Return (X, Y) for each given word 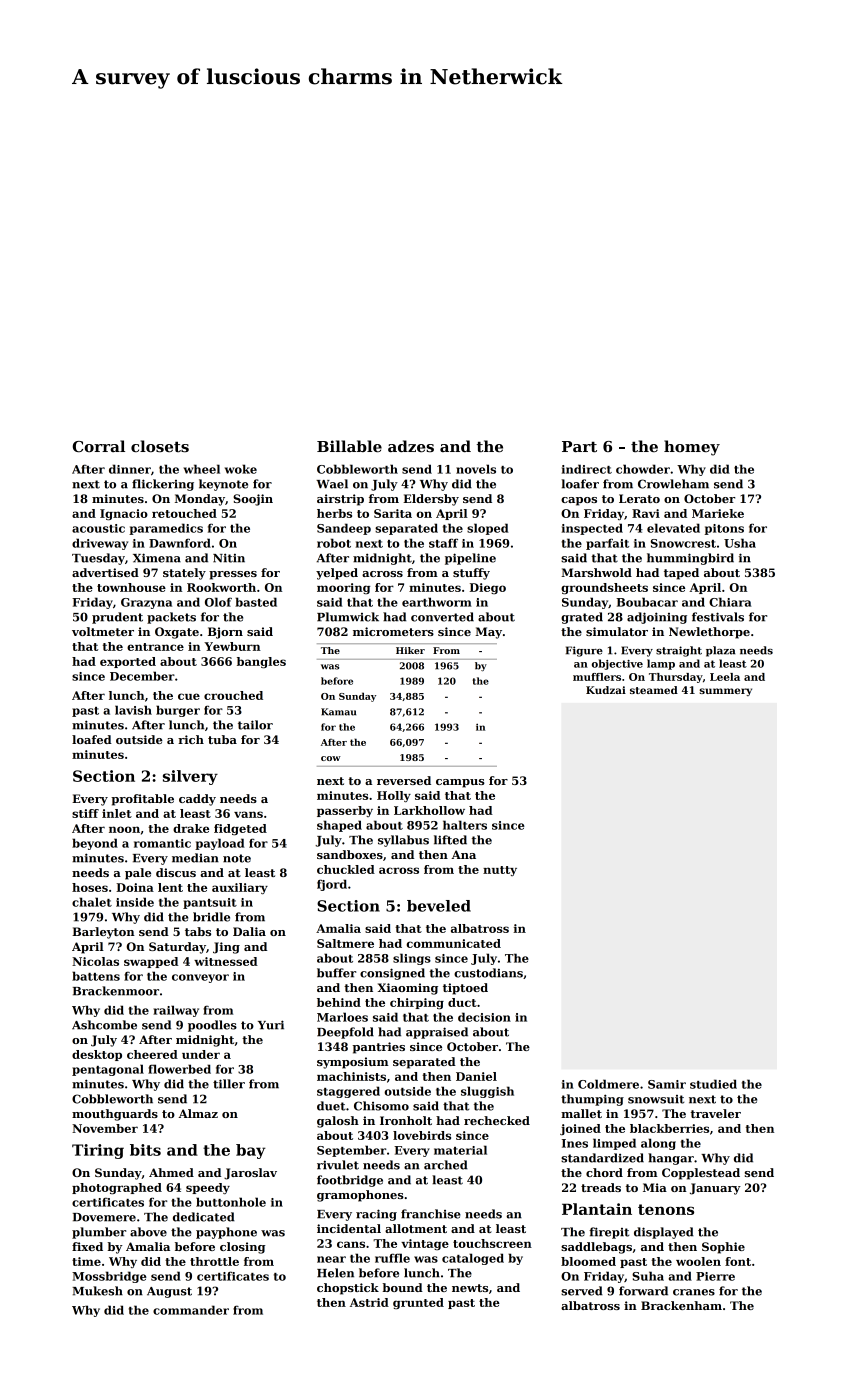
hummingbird (690, 559)
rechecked (497, 1120)
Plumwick (348, 617)
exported (128, 662)
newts (470, 1288)
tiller (229, 1084)
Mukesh (98, 1291)
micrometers (393, 631)
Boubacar (647, 602)
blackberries (669, 1128)
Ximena (157, 558)
